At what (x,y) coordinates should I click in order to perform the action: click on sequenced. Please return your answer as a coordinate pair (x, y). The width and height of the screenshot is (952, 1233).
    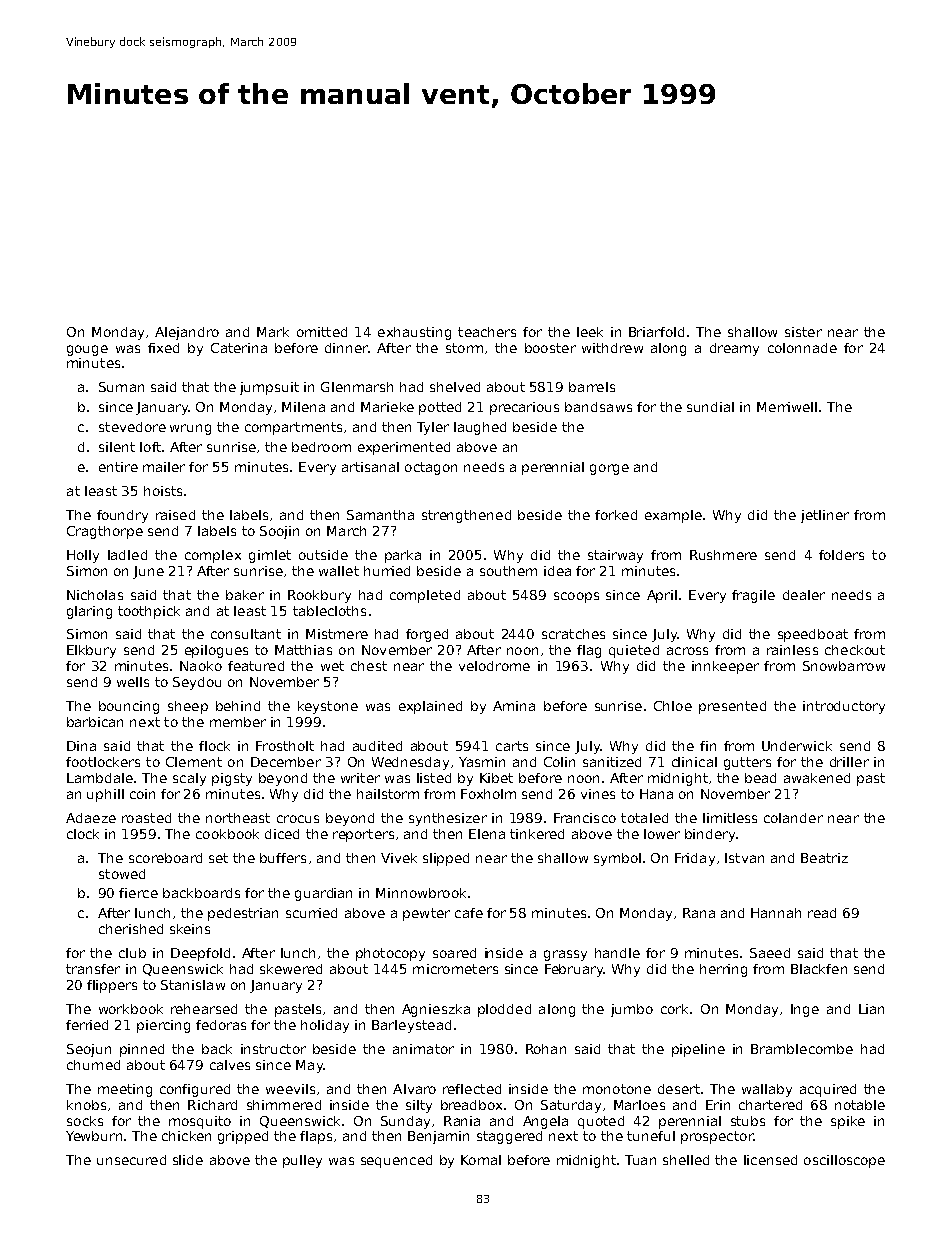
    Looking at the image, I should click on (396, 1161).
